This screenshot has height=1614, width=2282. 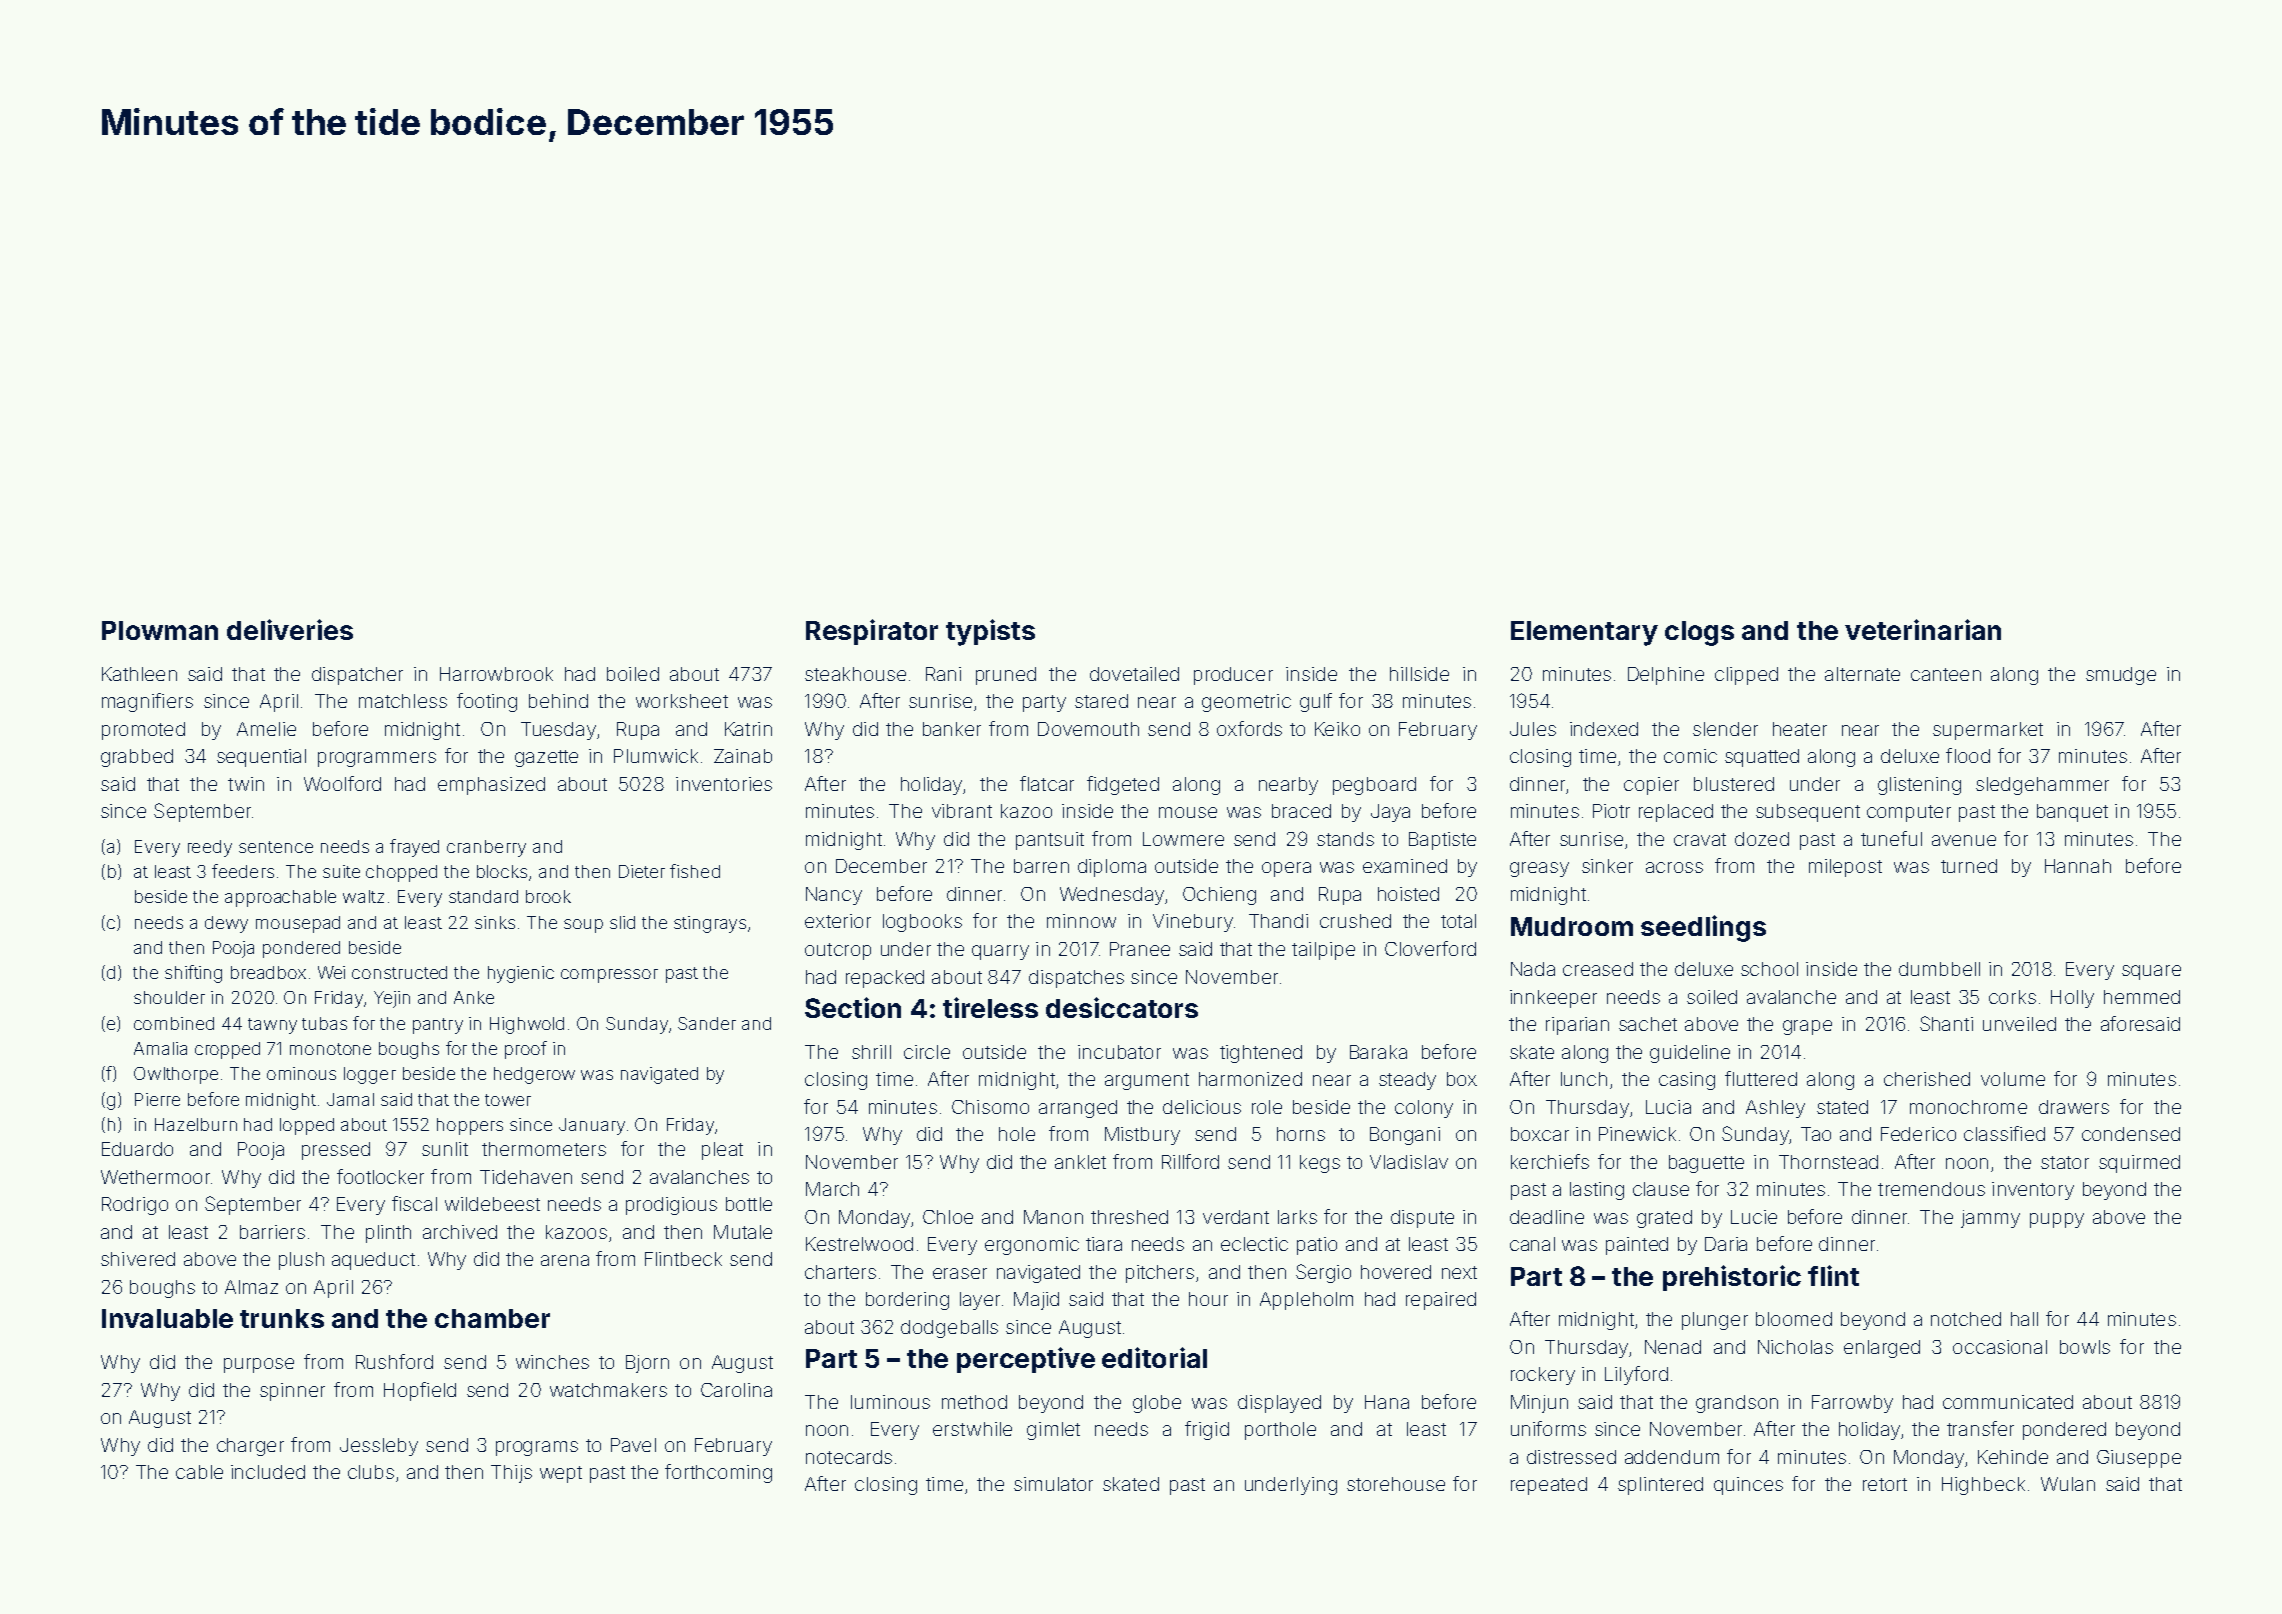 What do you see at coordinates (169, 997) in the screenshot?
I see `shoulder` at bounding box center [169, 997].
